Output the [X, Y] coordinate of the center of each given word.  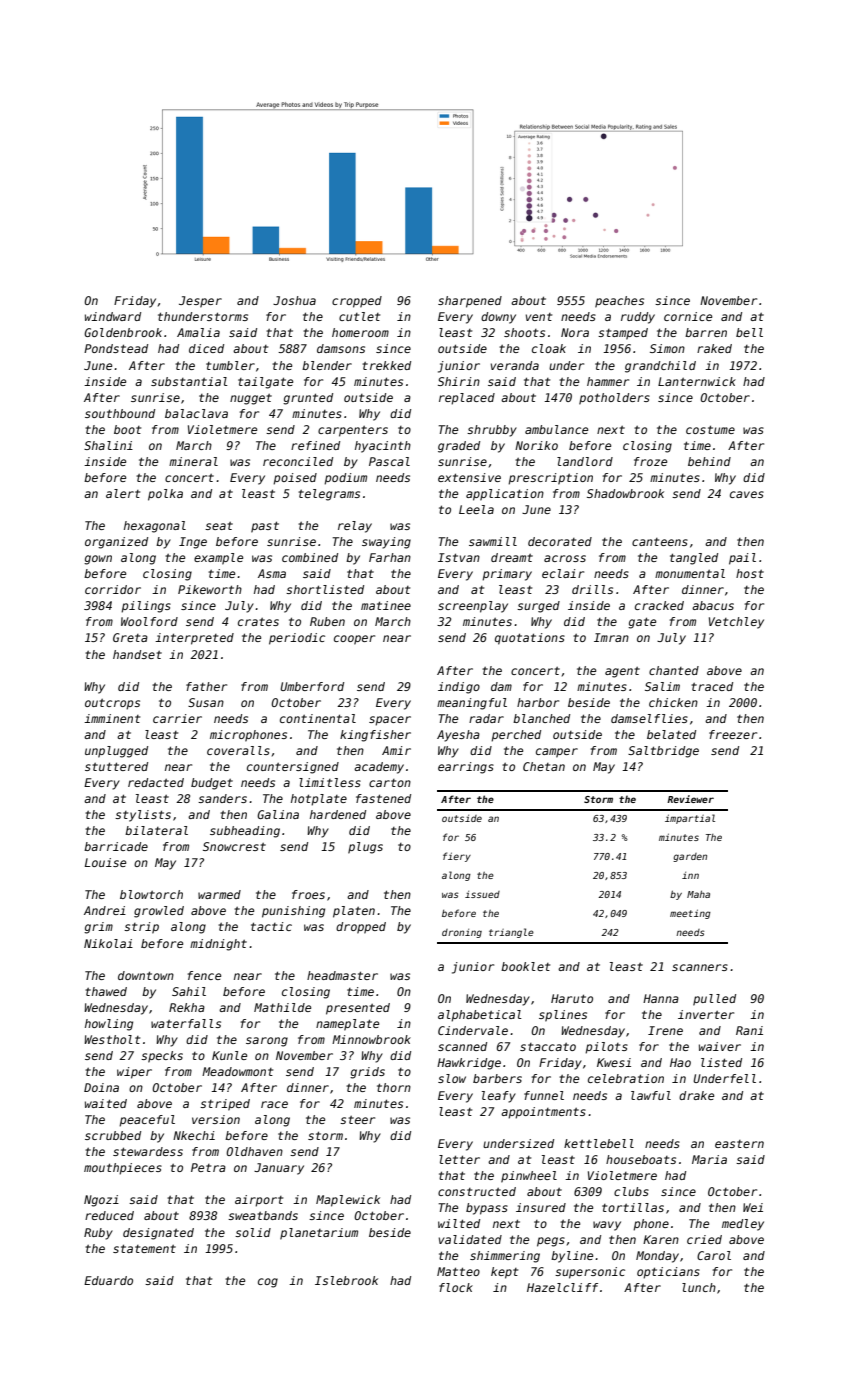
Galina [278, 814]
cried [704, 1239]
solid [253, 1232]
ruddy [638, 318]
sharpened [470, 302]
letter [459, 1159]
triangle [511, 933]
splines [563, 1016]
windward [113, 316]
